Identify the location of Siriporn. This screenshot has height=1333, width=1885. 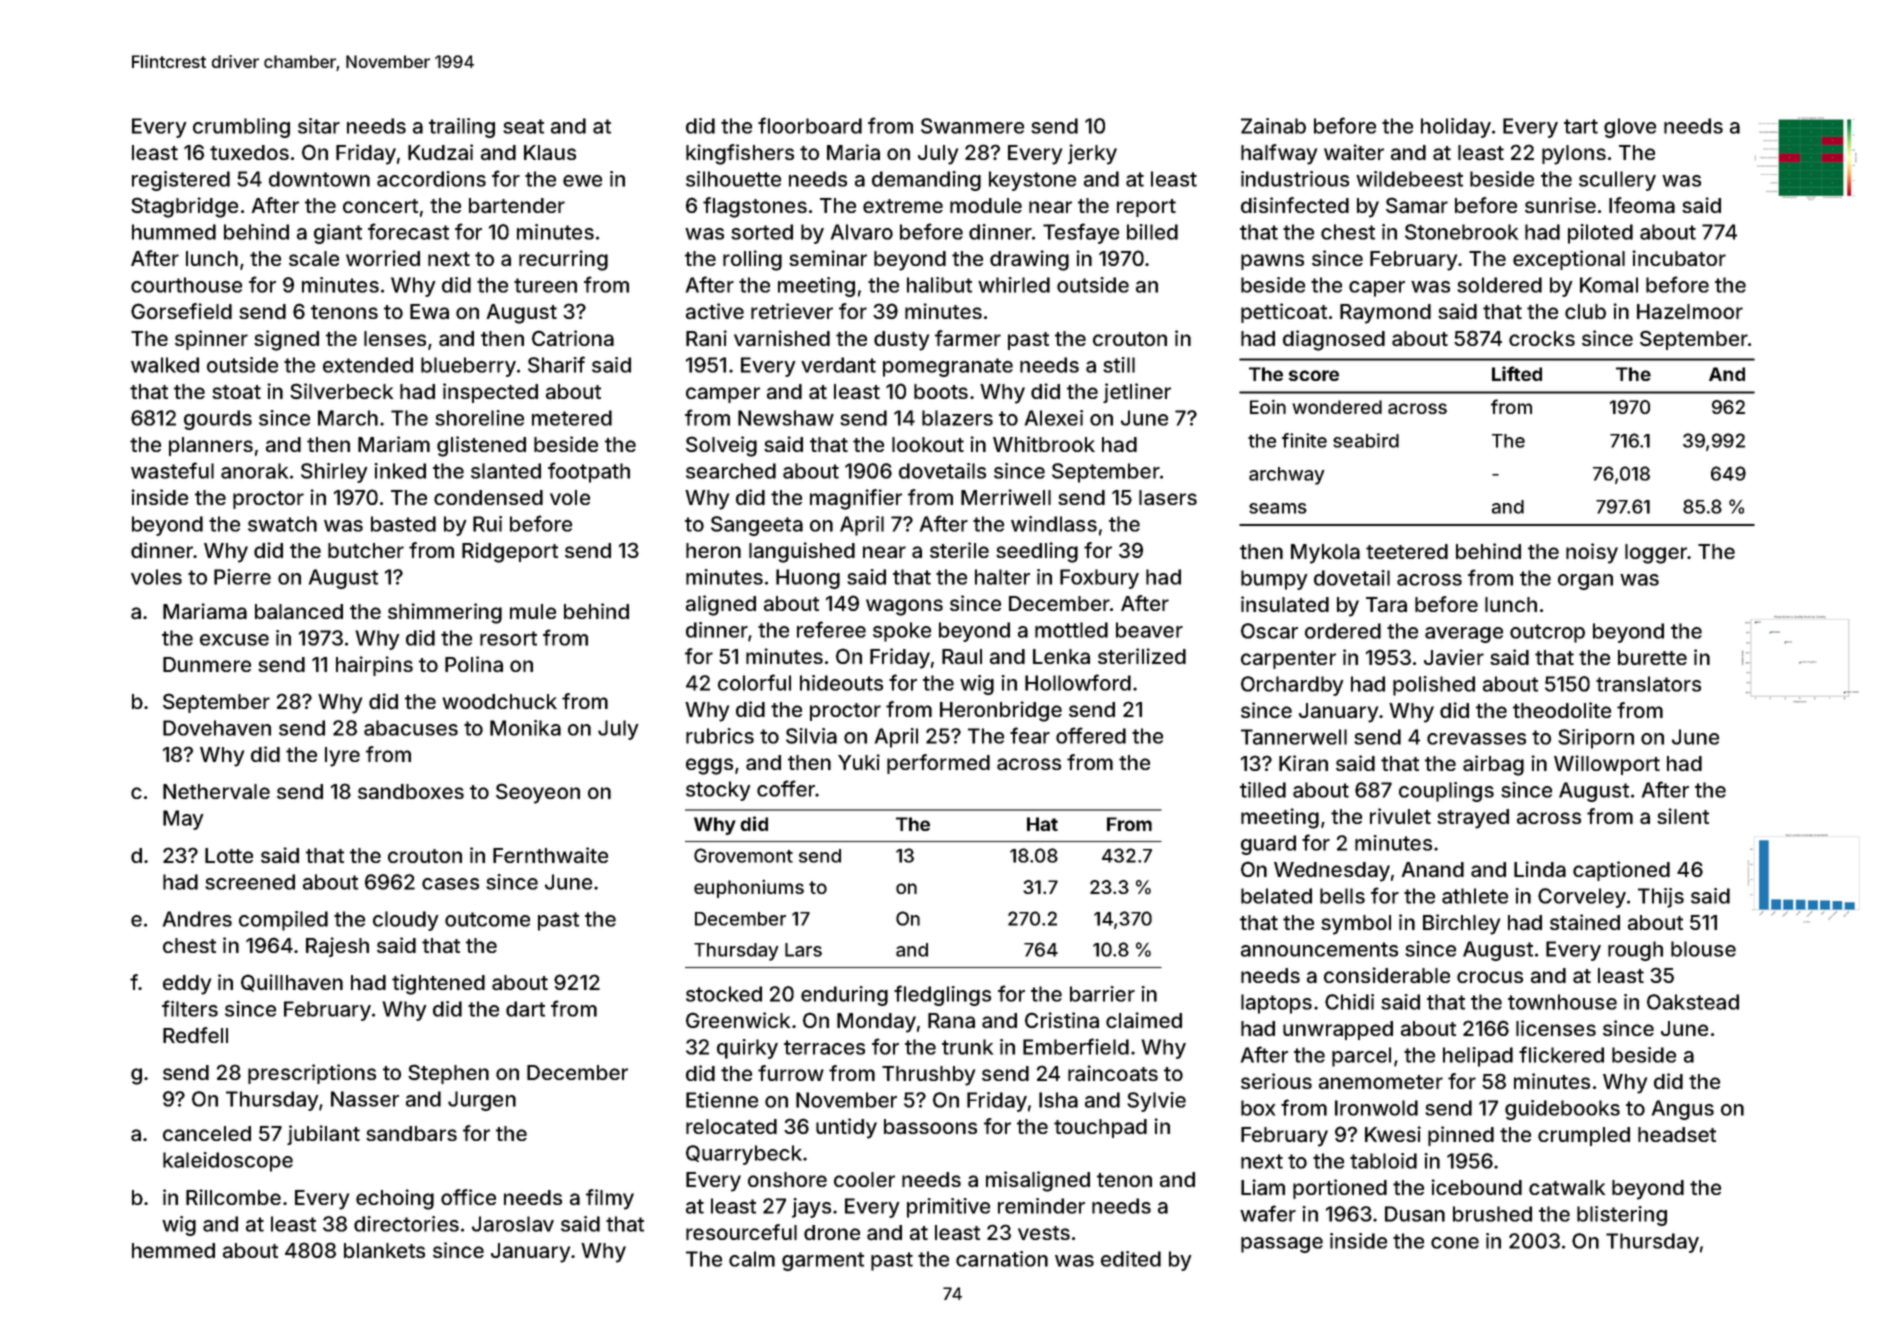
(1596, 739).
